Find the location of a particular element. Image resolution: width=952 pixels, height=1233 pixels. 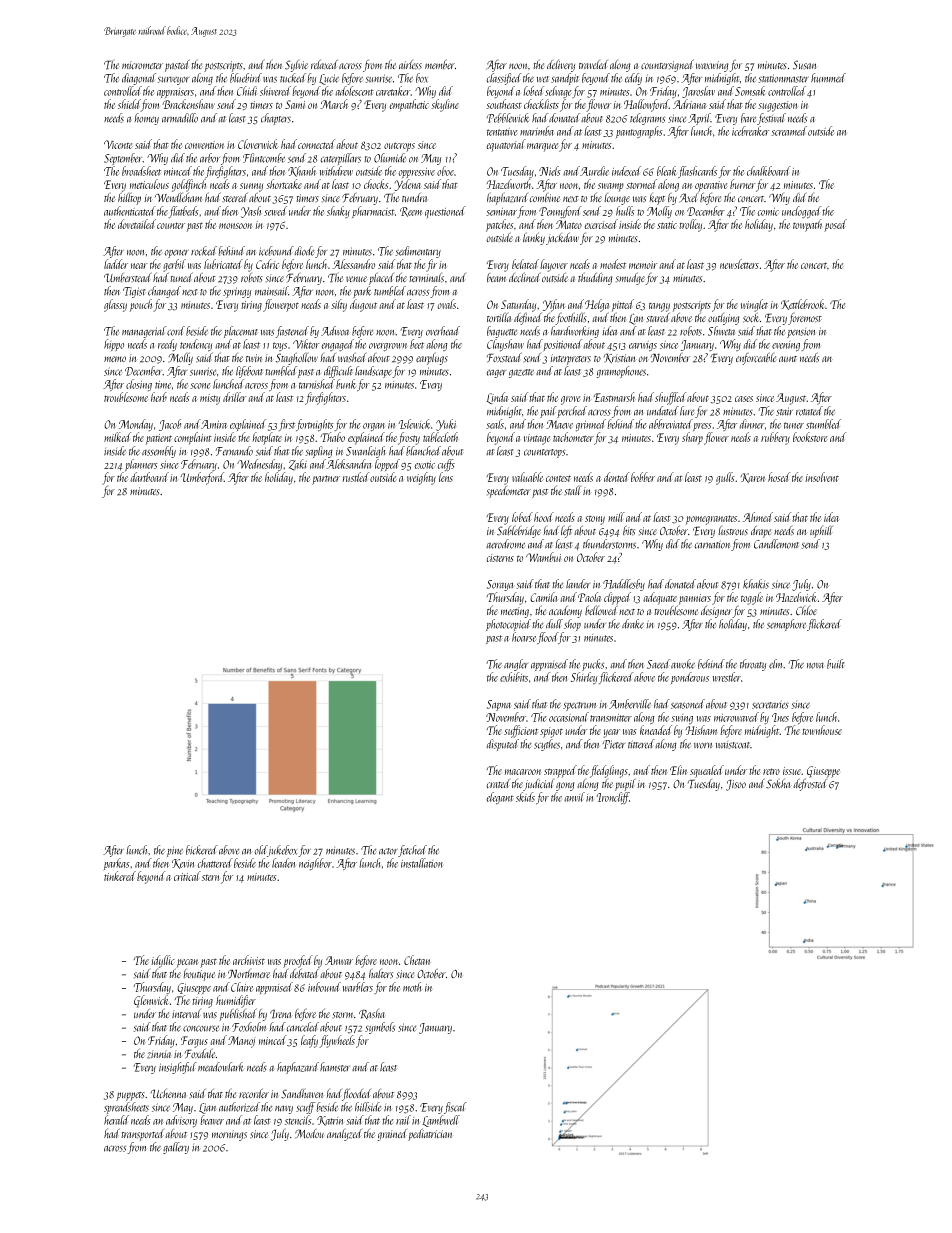

defrosted is located at coordinates (810, 784).
